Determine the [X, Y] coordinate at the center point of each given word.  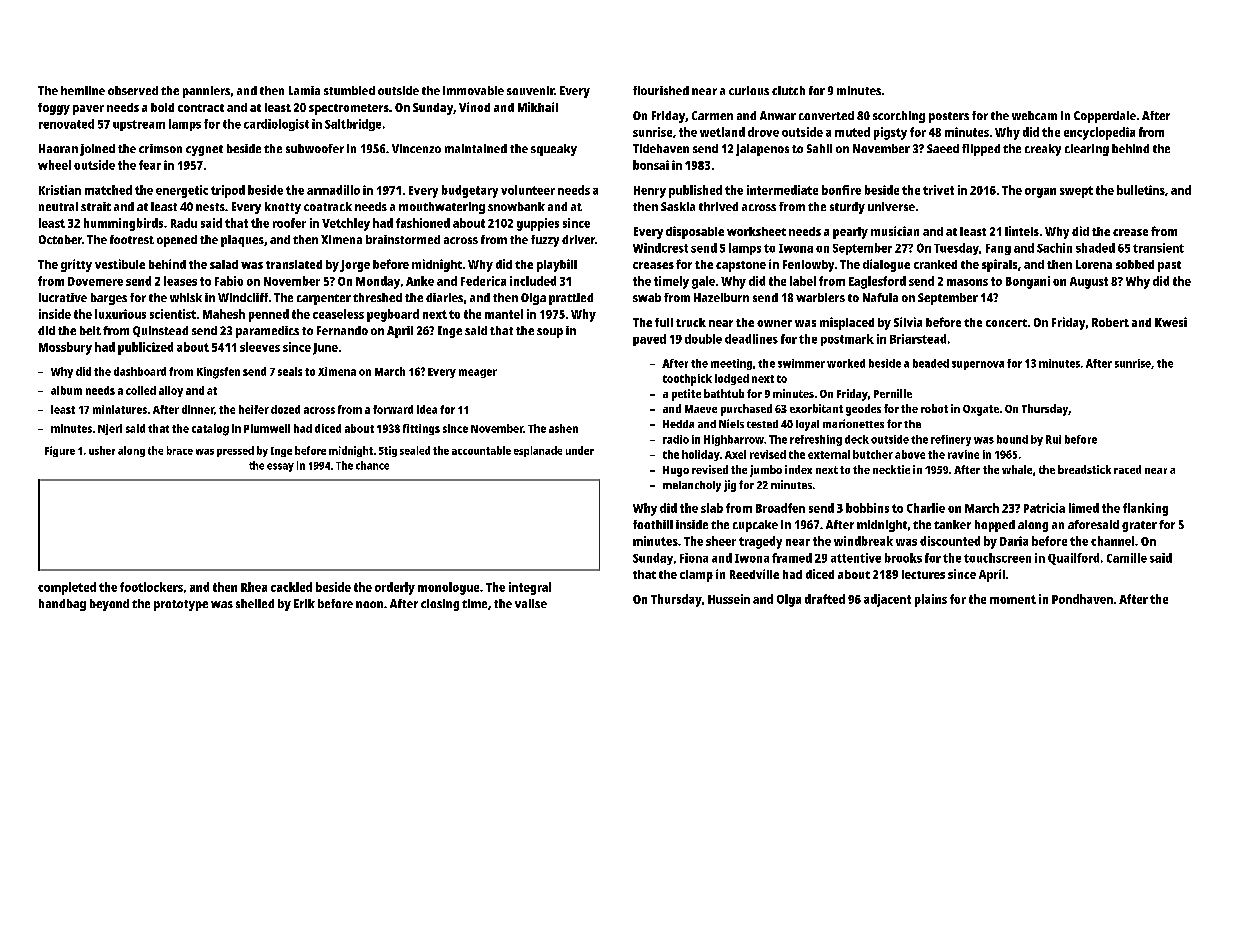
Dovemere [95, 281]
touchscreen [997, 558]
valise [531, 603]
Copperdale [1105, 117]
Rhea [254, 587]
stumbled [349, 90]
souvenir [530, 90]
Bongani [1028, 282]
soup [550, 333]
